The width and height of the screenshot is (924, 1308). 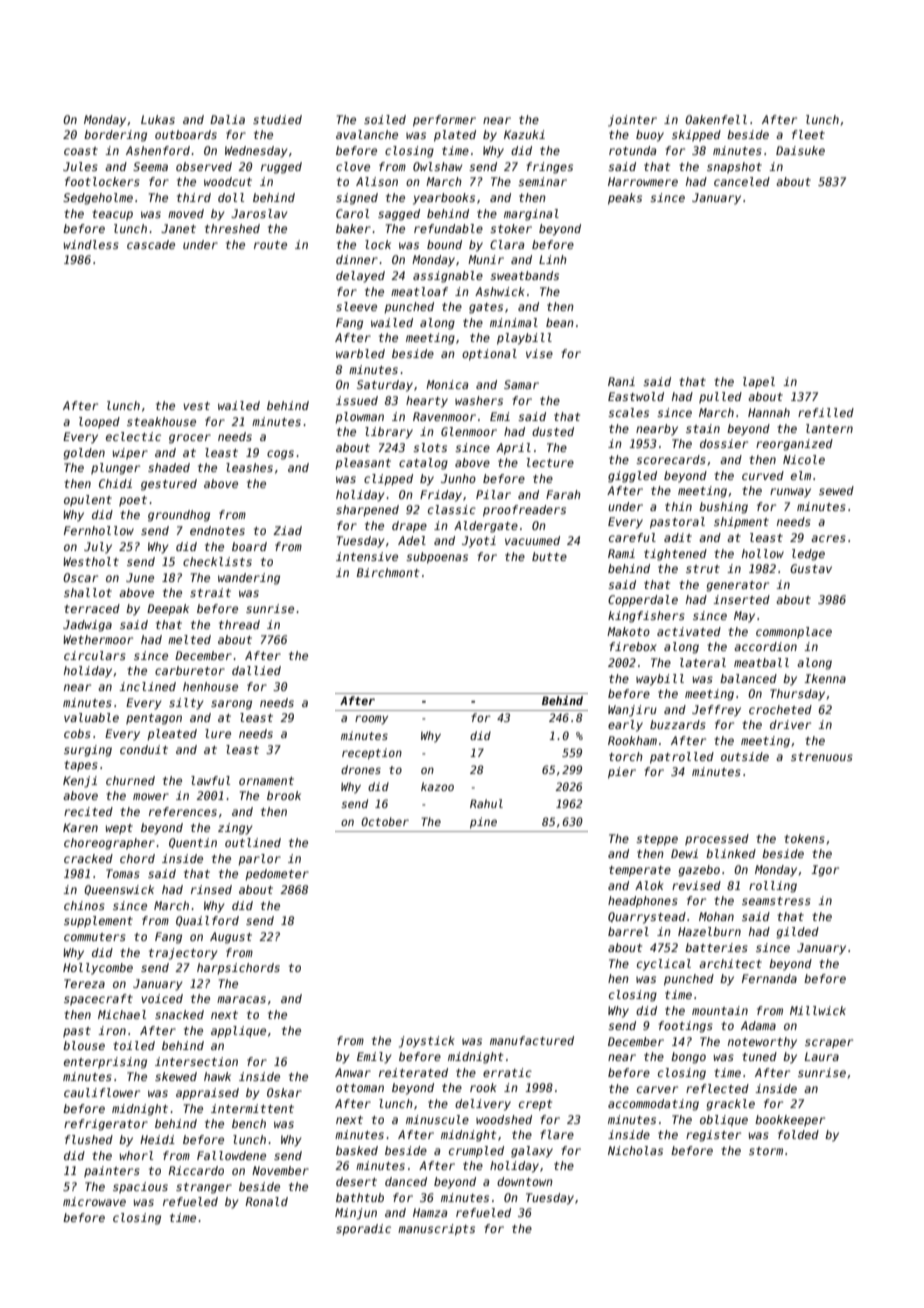 I want to click on Dalia, so click(x=227, y=119).
